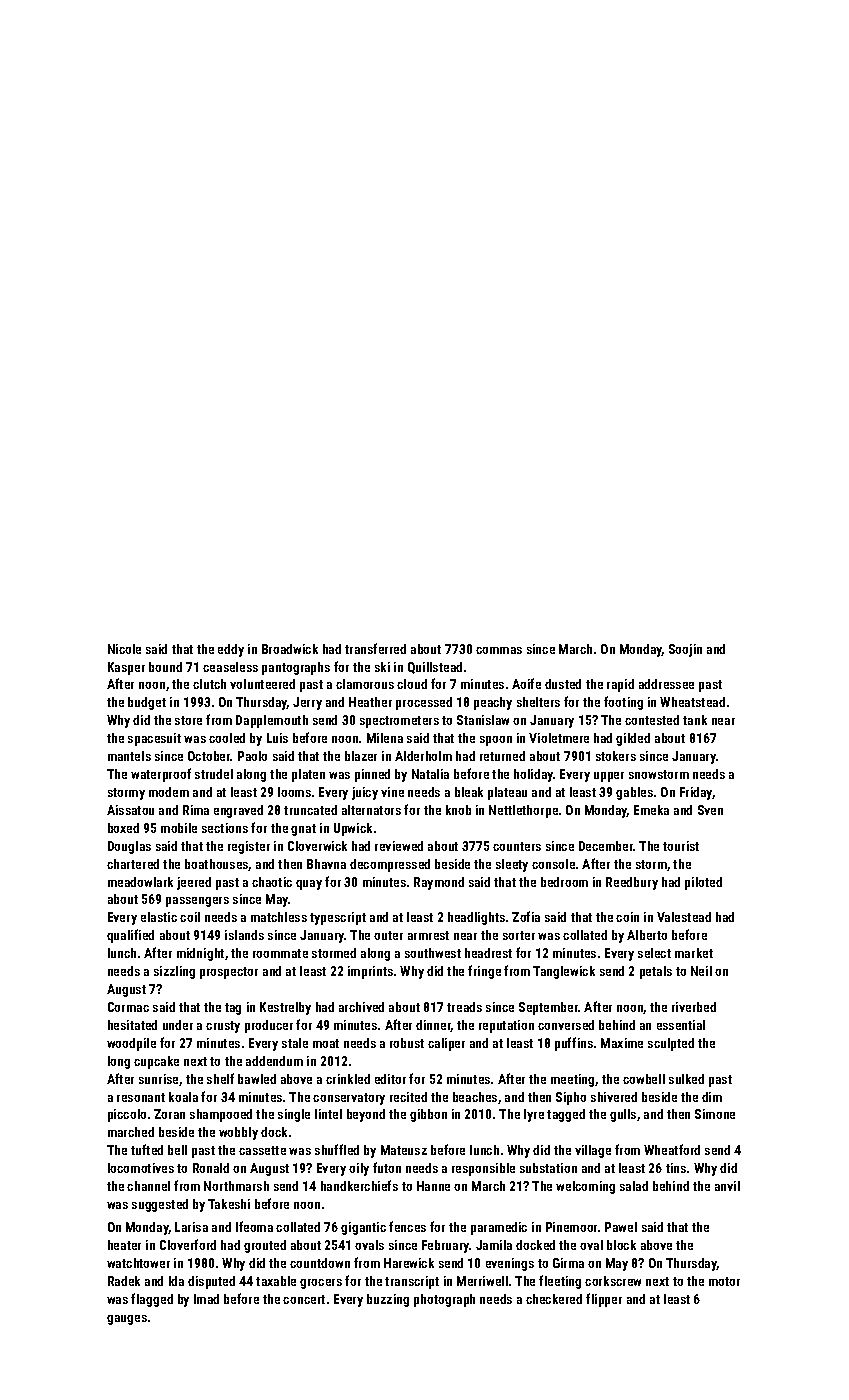 The height and width of the image is (1400, 849). What do you see at coordinates (274, 1061) in the image?
I see `addendum` at bounding box center [274, 1061].
